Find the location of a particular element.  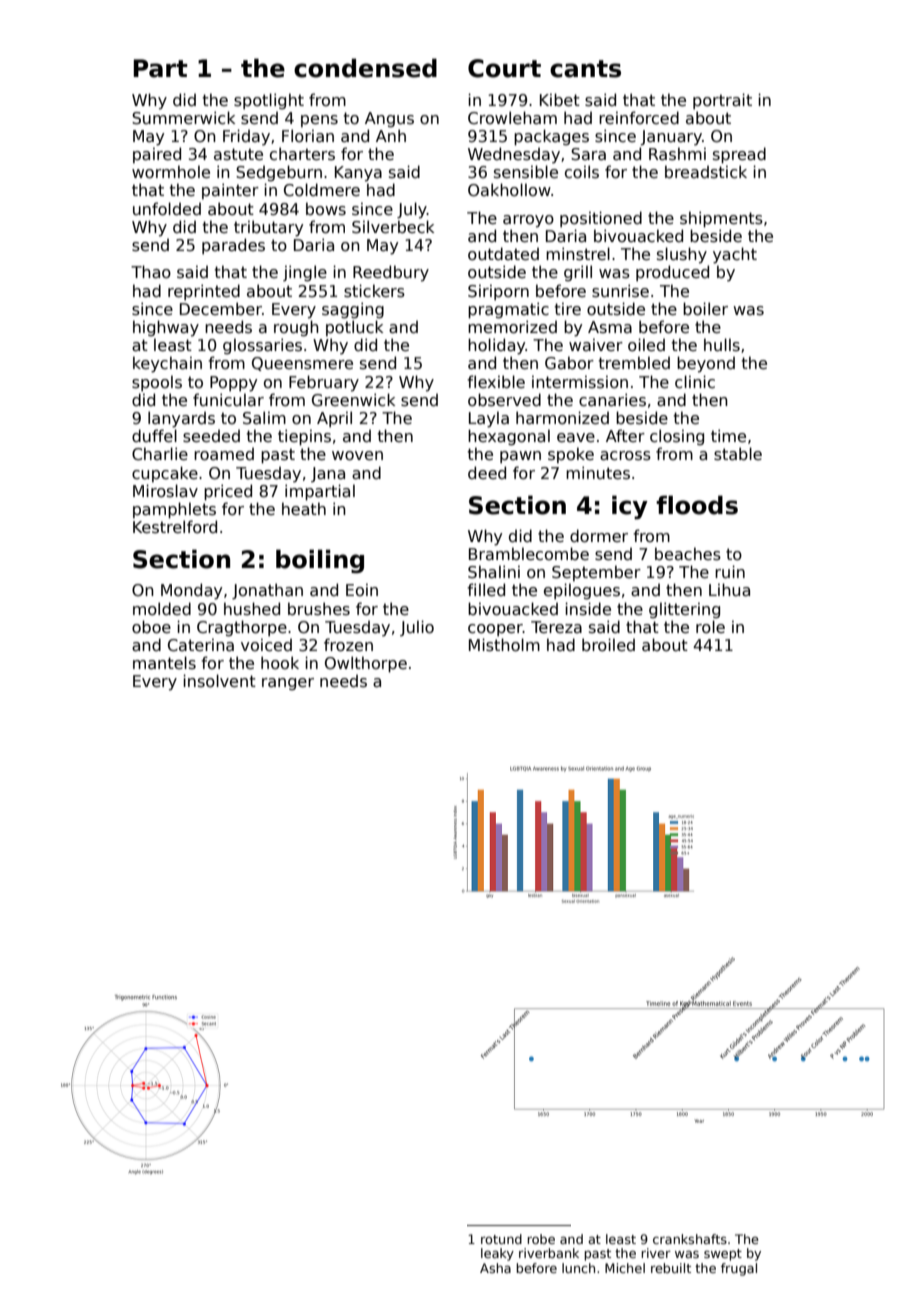

Mistholm is located at coordinates (504, 645).
